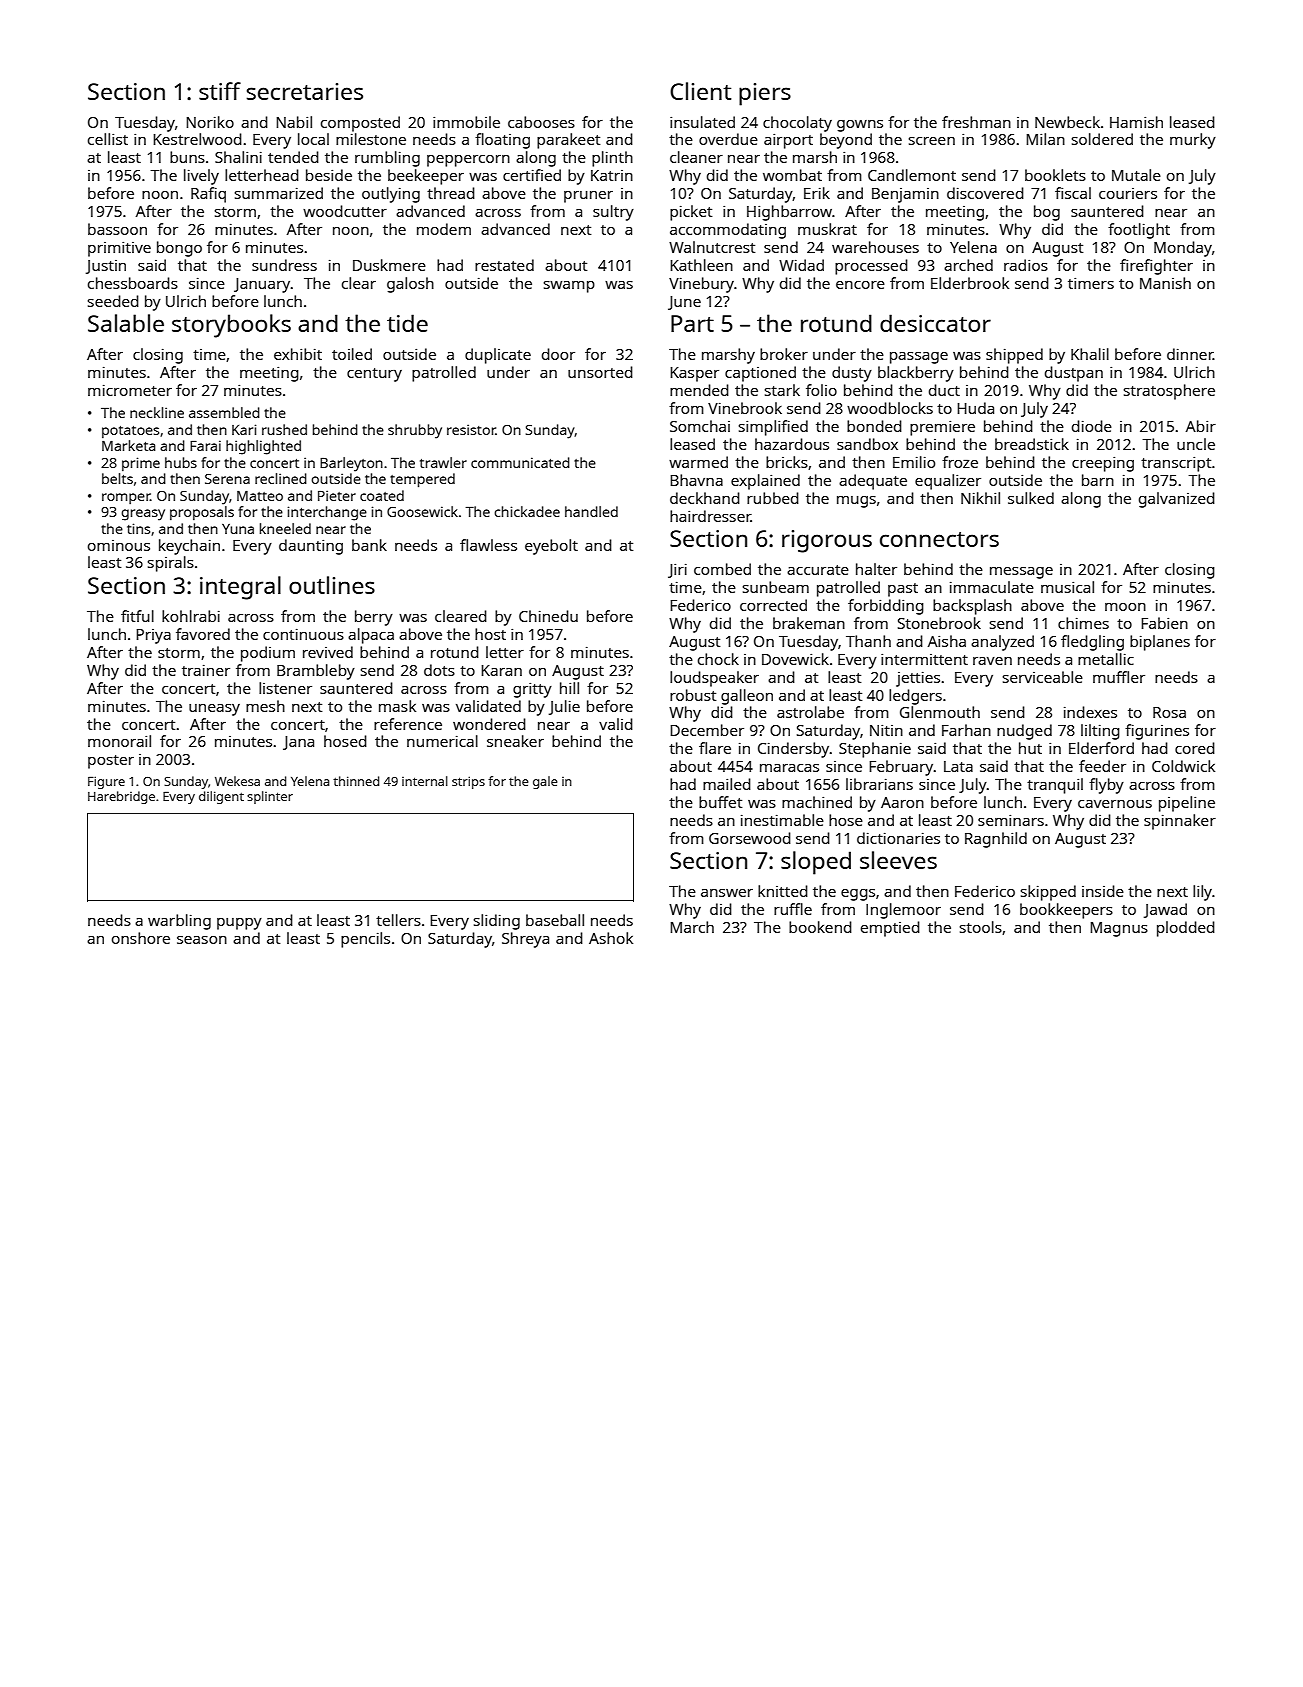  I want to click on dinner, so click(1190, 354).
